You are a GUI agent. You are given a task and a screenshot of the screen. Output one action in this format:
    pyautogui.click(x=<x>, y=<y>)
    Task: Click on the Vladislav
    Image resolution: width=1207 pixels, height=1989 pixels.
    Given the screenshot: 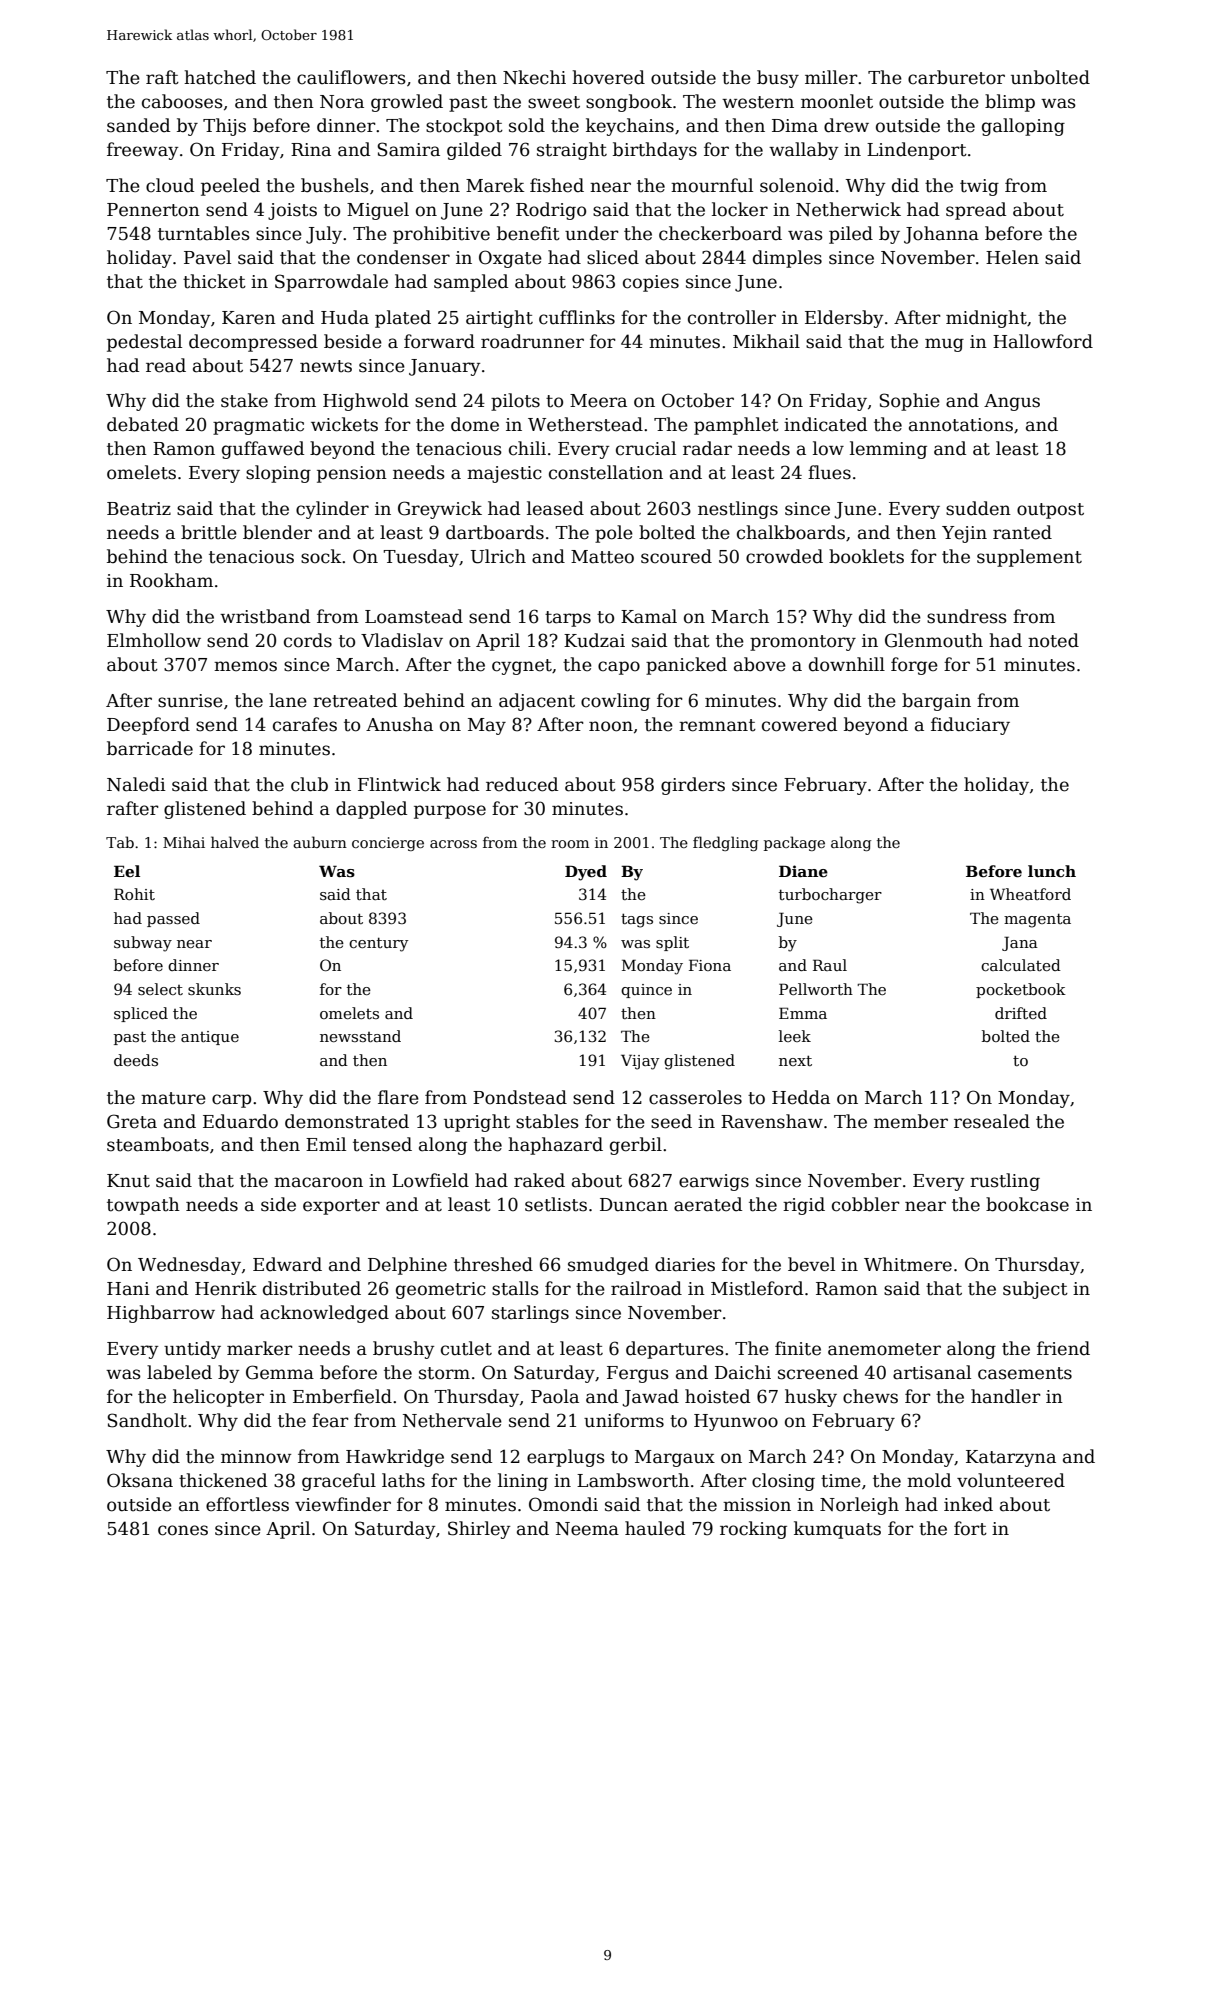 What is the action you would take?
    pyautogui.click(x=402, y=640)
